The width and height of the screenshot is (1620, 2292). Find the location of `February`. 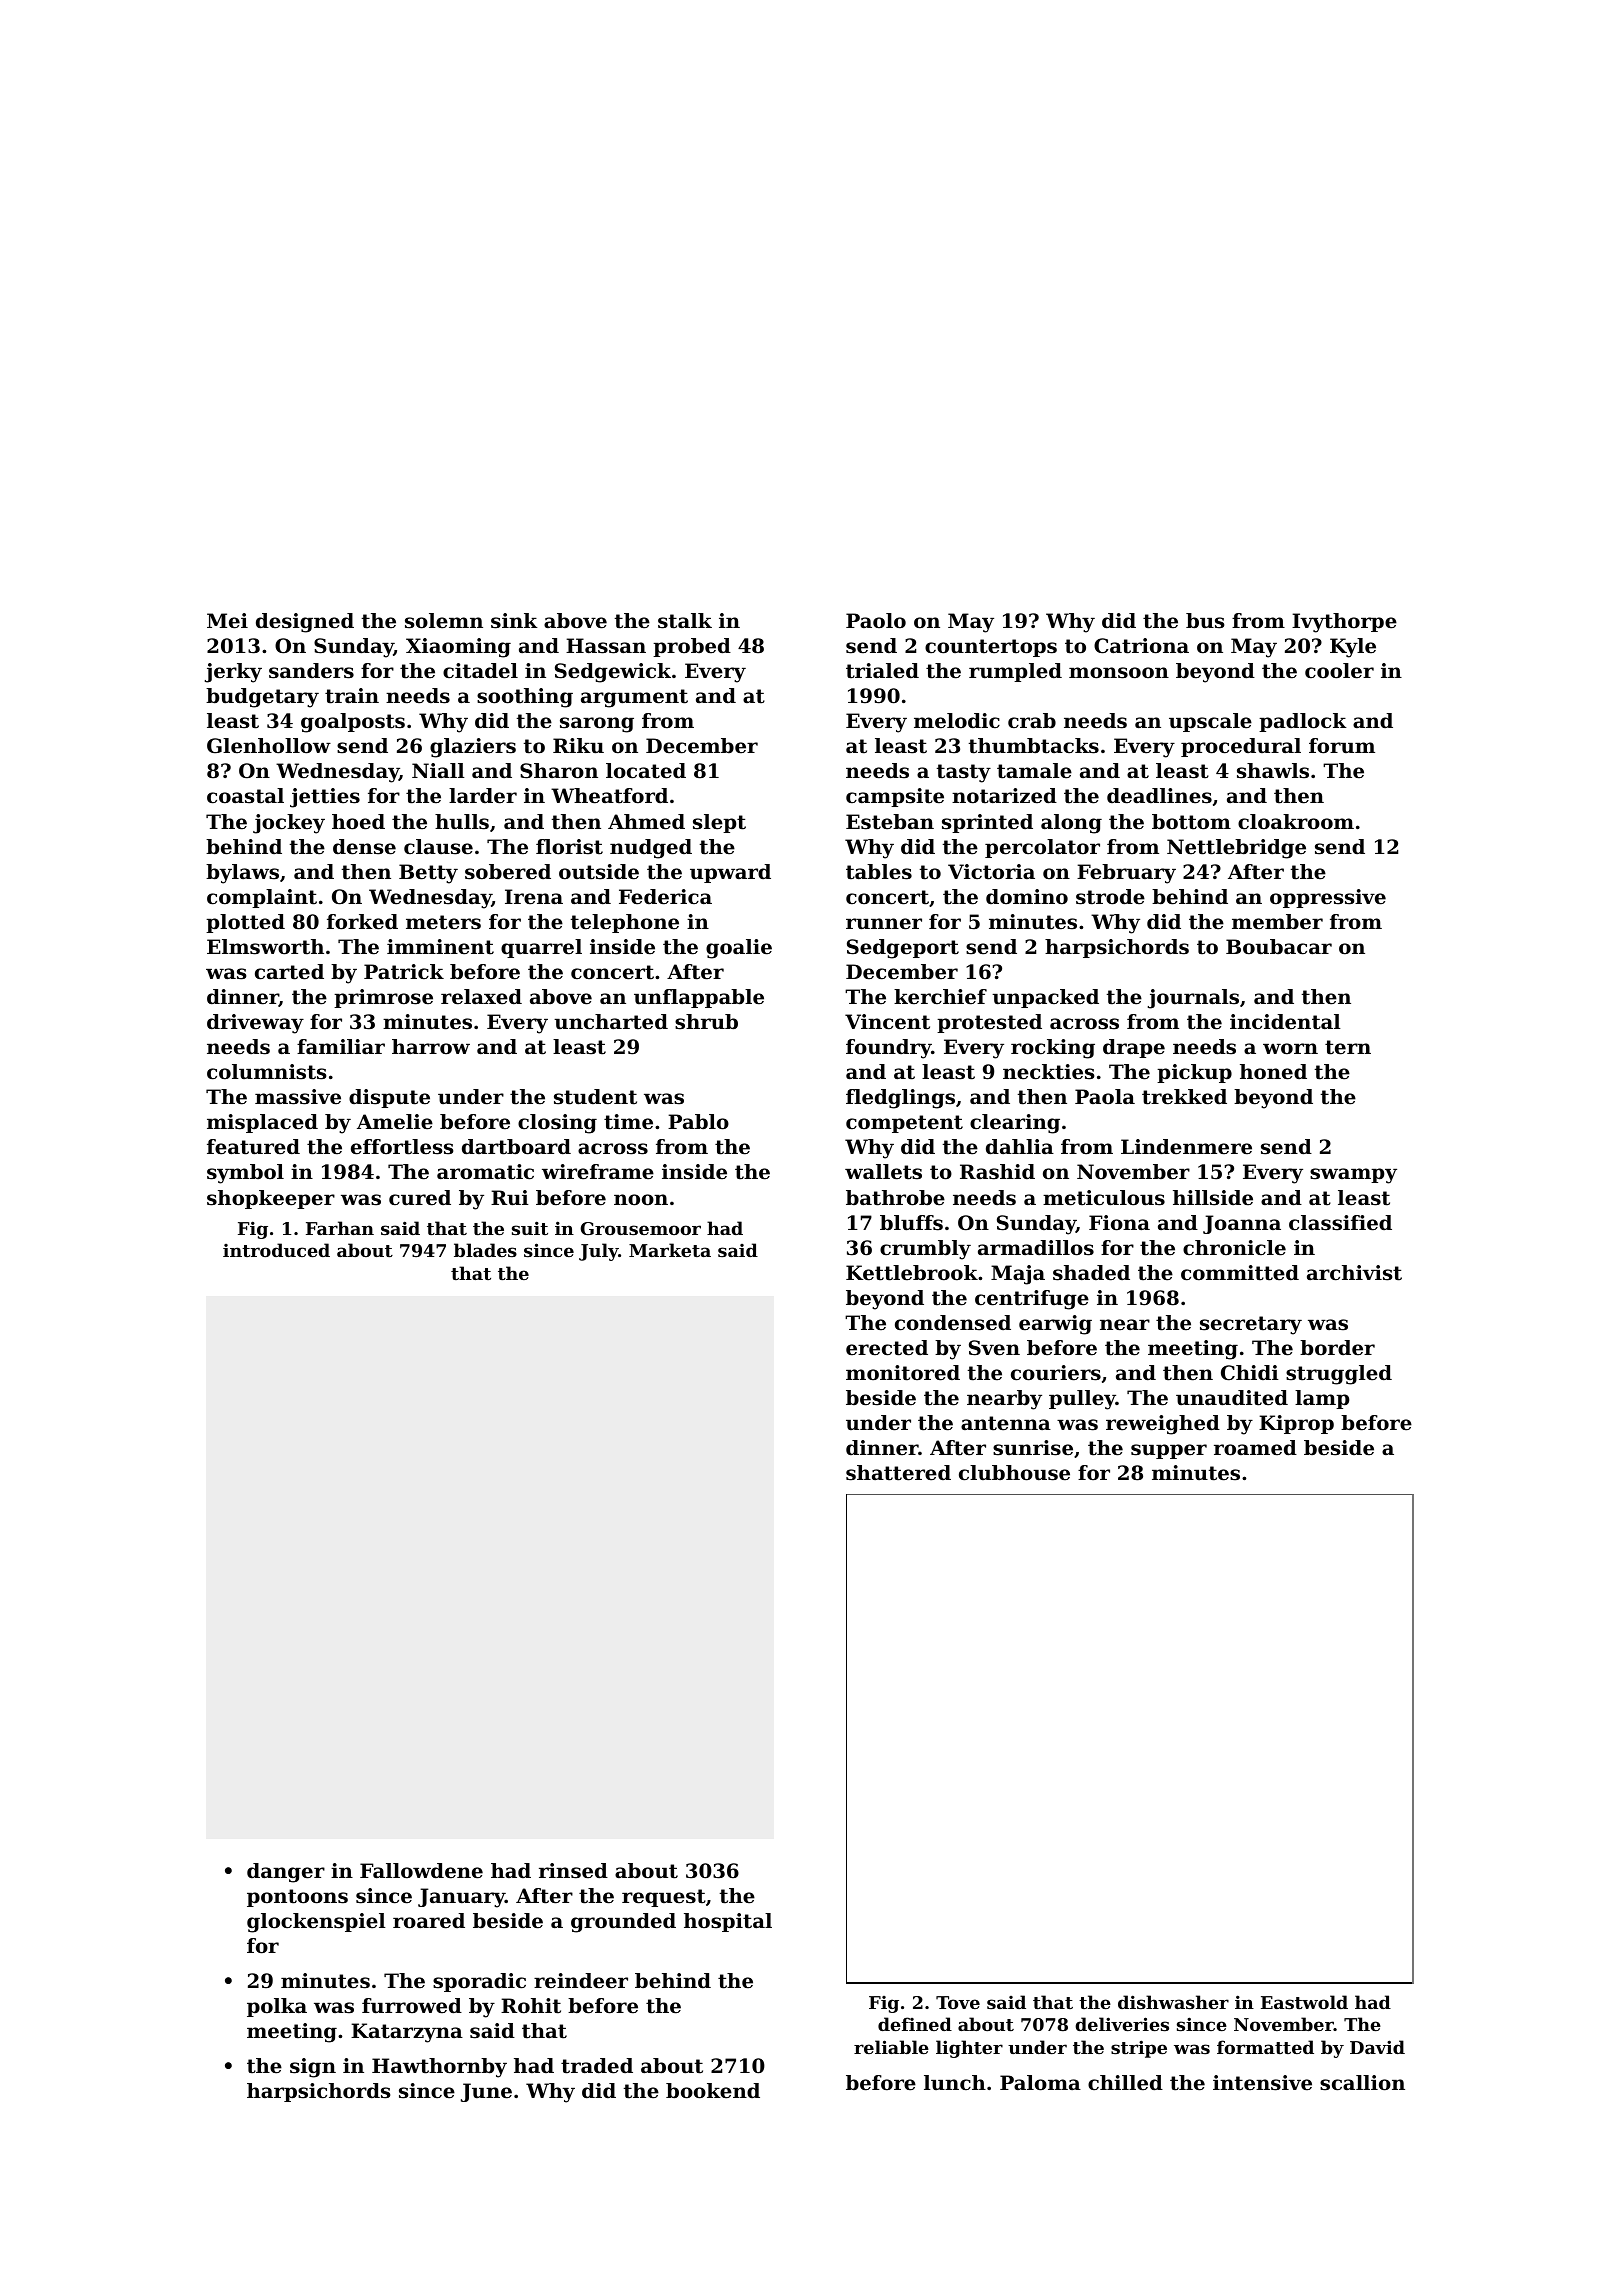

February is located at coordinates (1126, 874).
